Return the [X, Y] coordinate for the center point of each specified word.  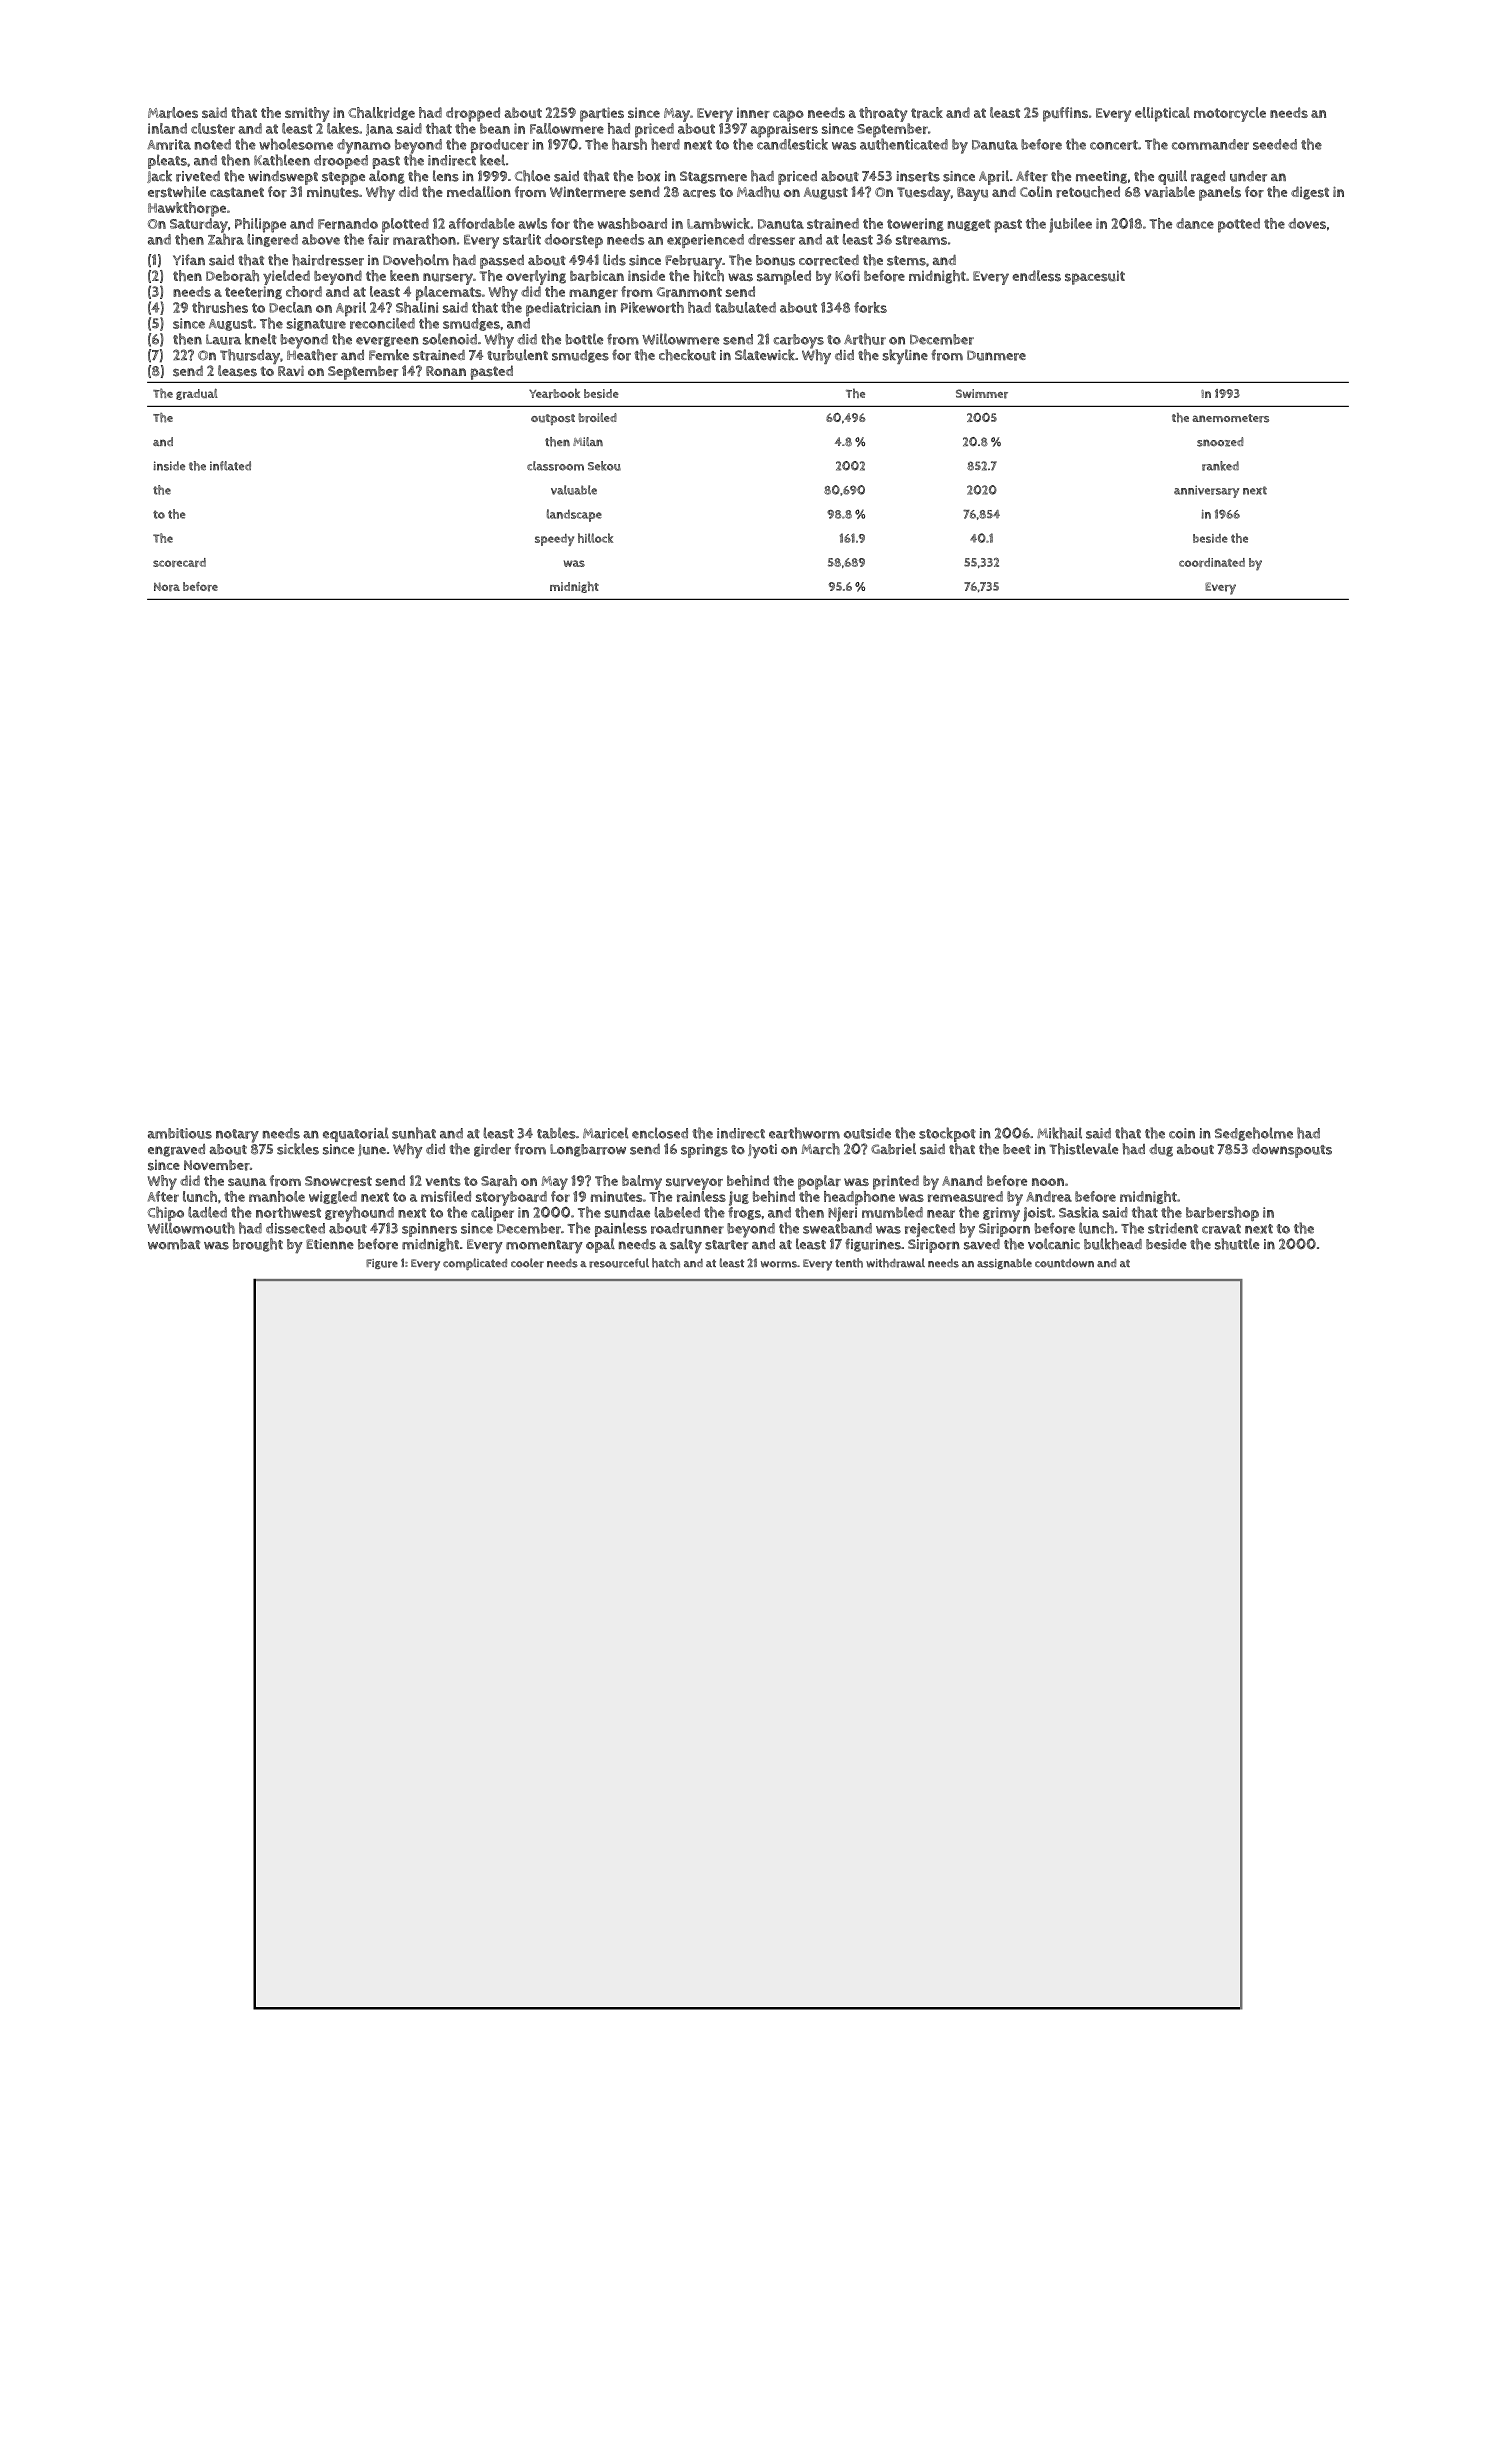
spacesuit [1095, 277]
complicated [475, 1264]
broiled [598, 418]
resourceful [619, 1263]
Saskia [1079, 1212]
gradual [197, 394]
